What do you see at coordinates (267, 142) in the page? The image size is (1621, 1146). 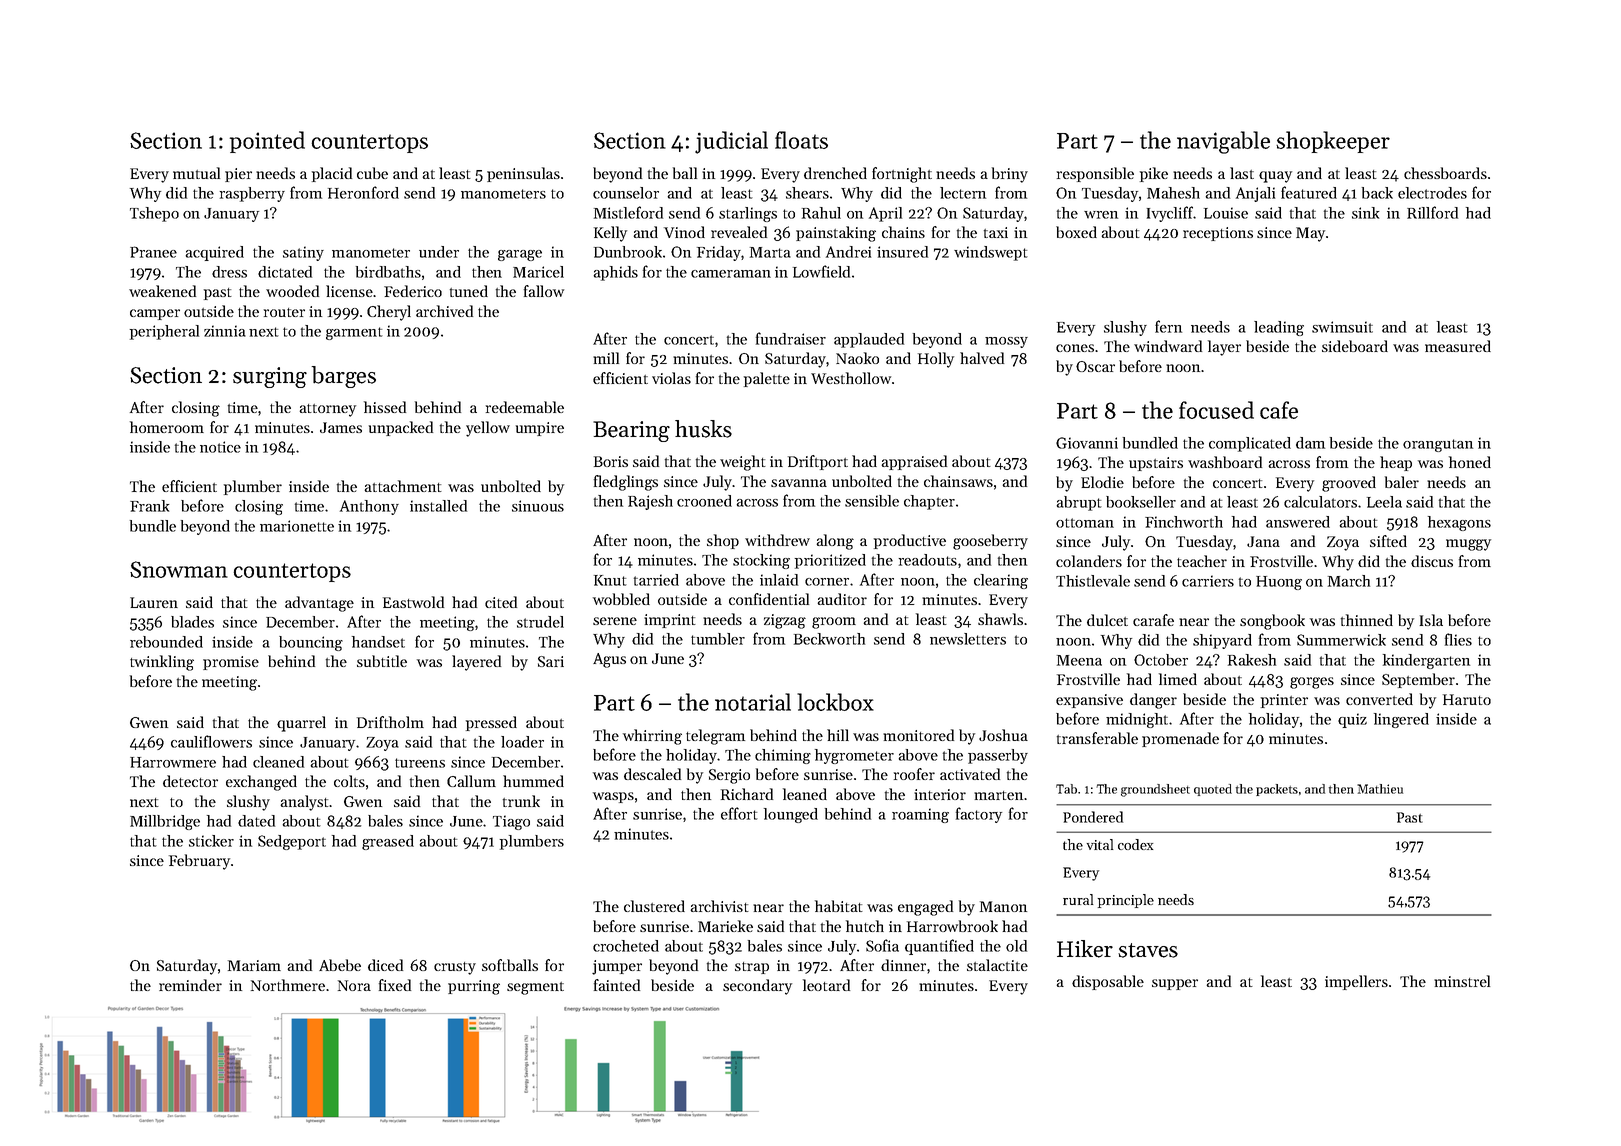 I see `pointed` at bounding box center [267, 142].
